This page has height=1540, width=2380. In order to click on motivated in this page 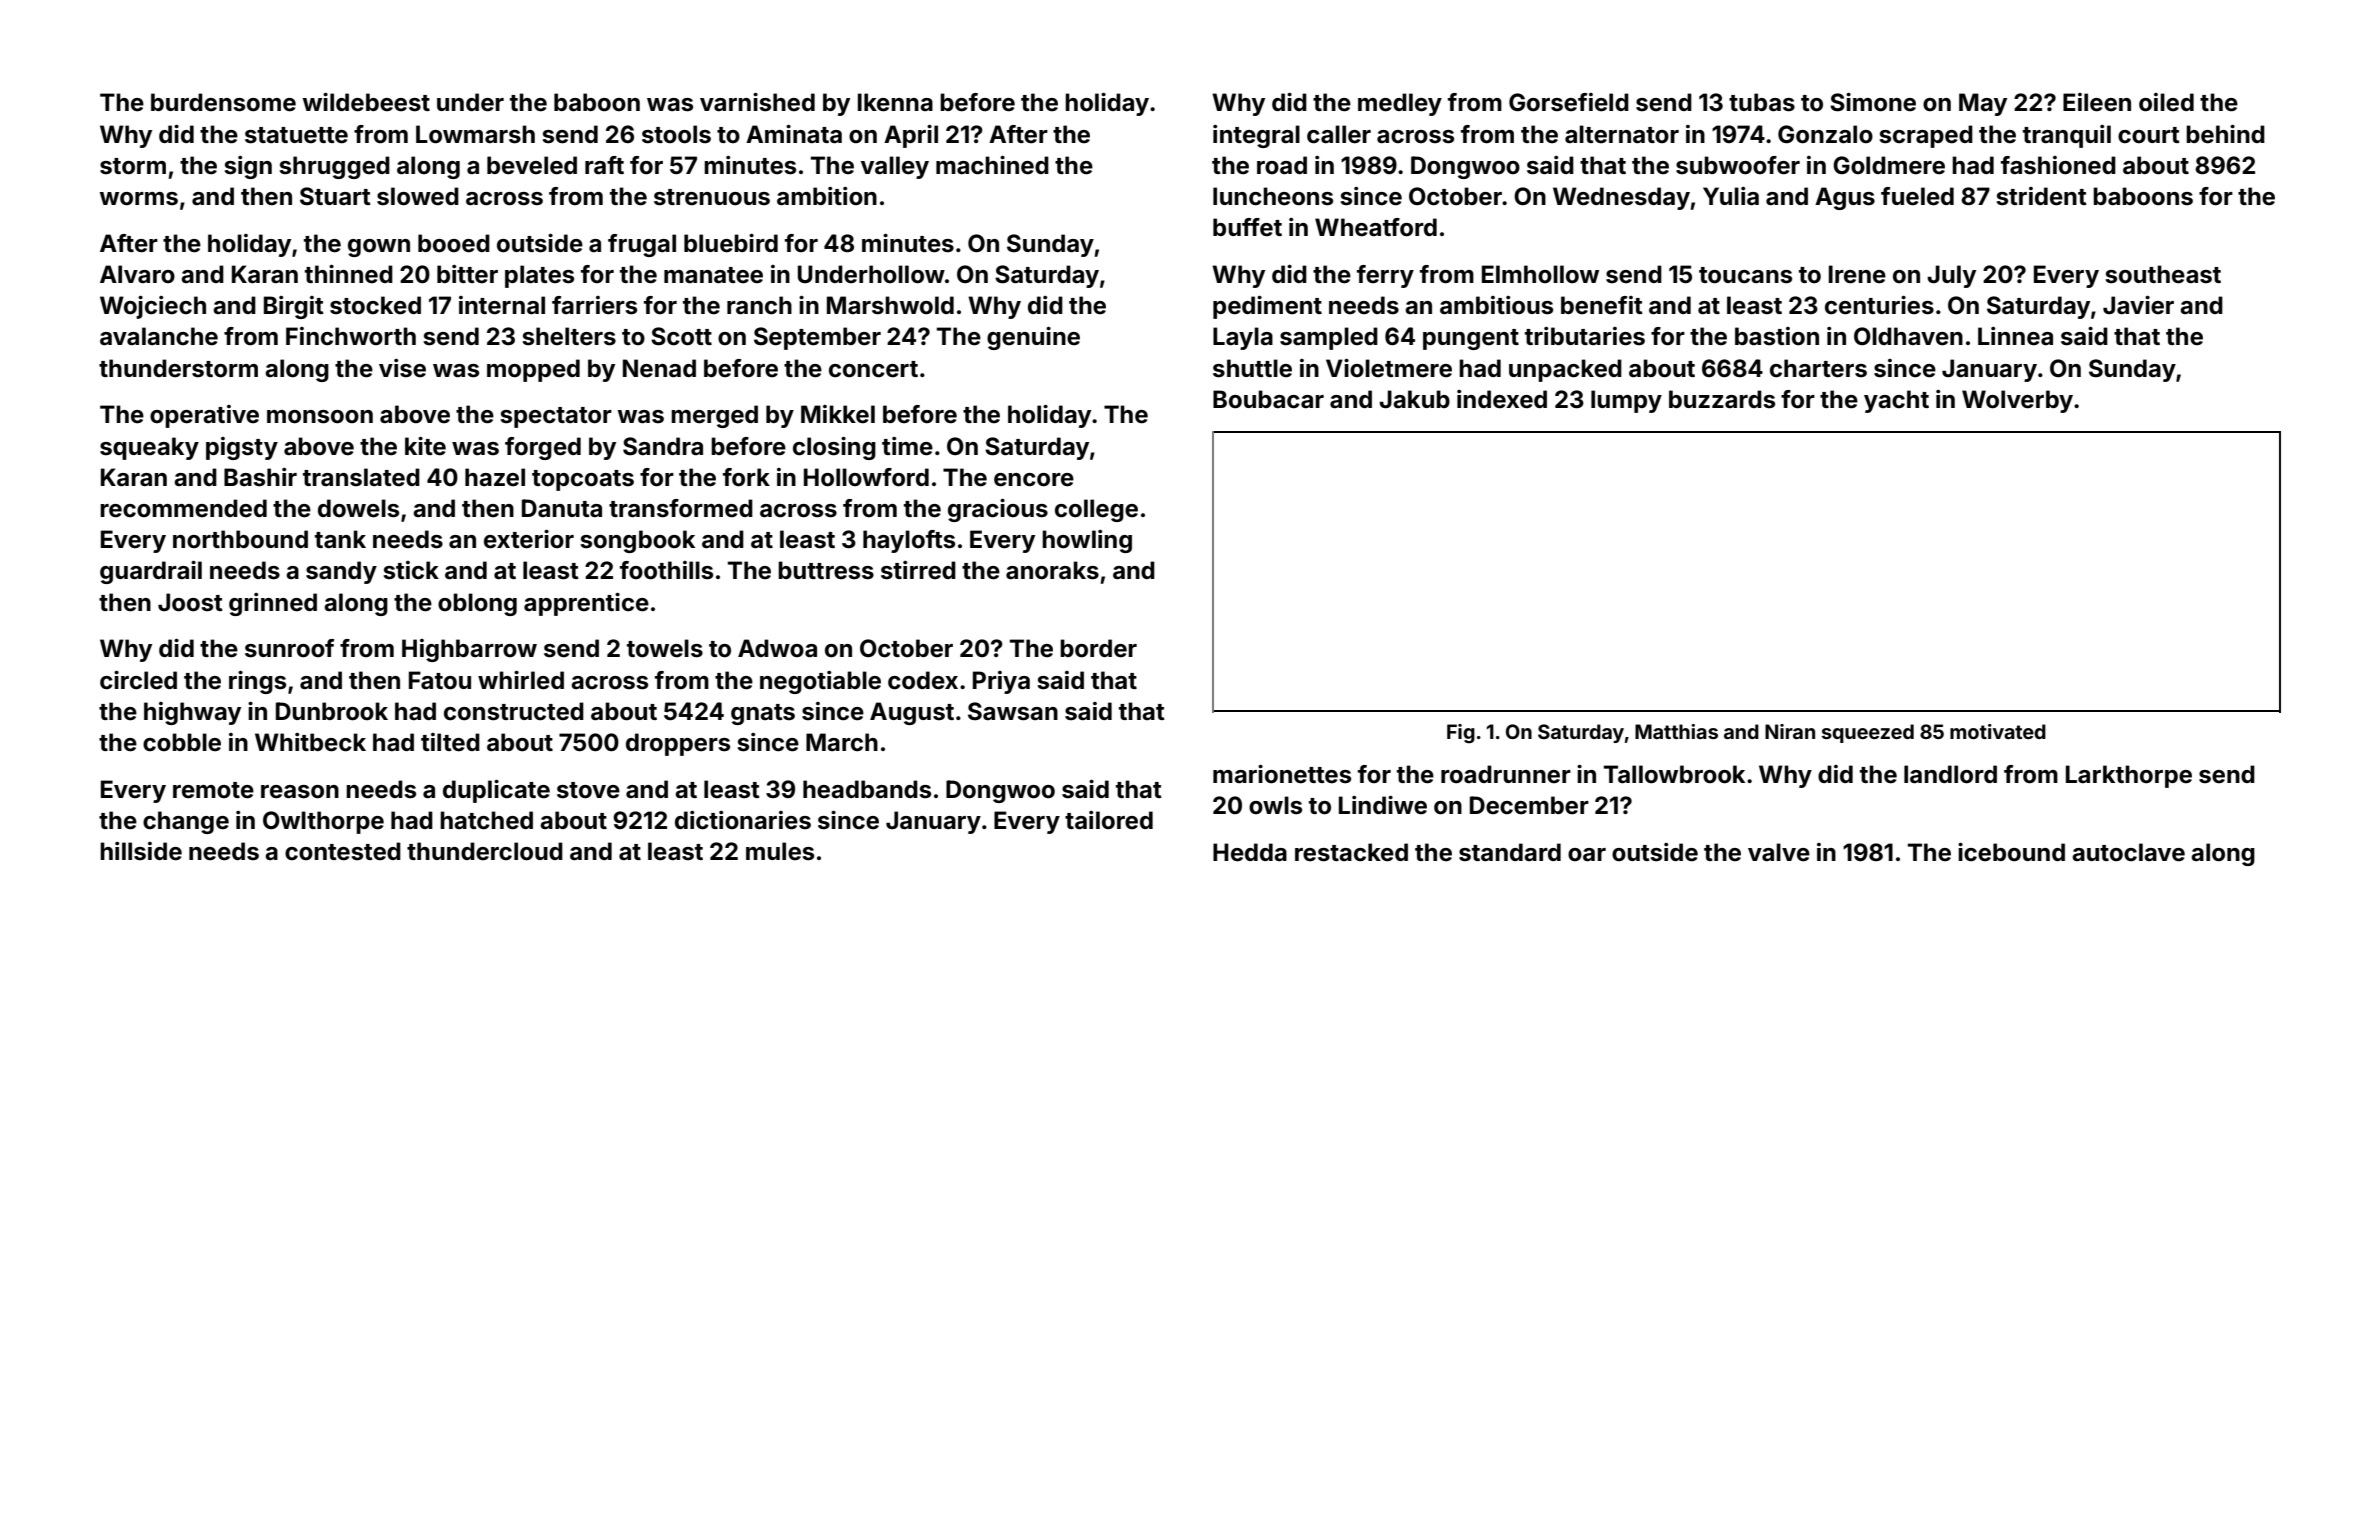, I will do `click(1998, 731)`.
